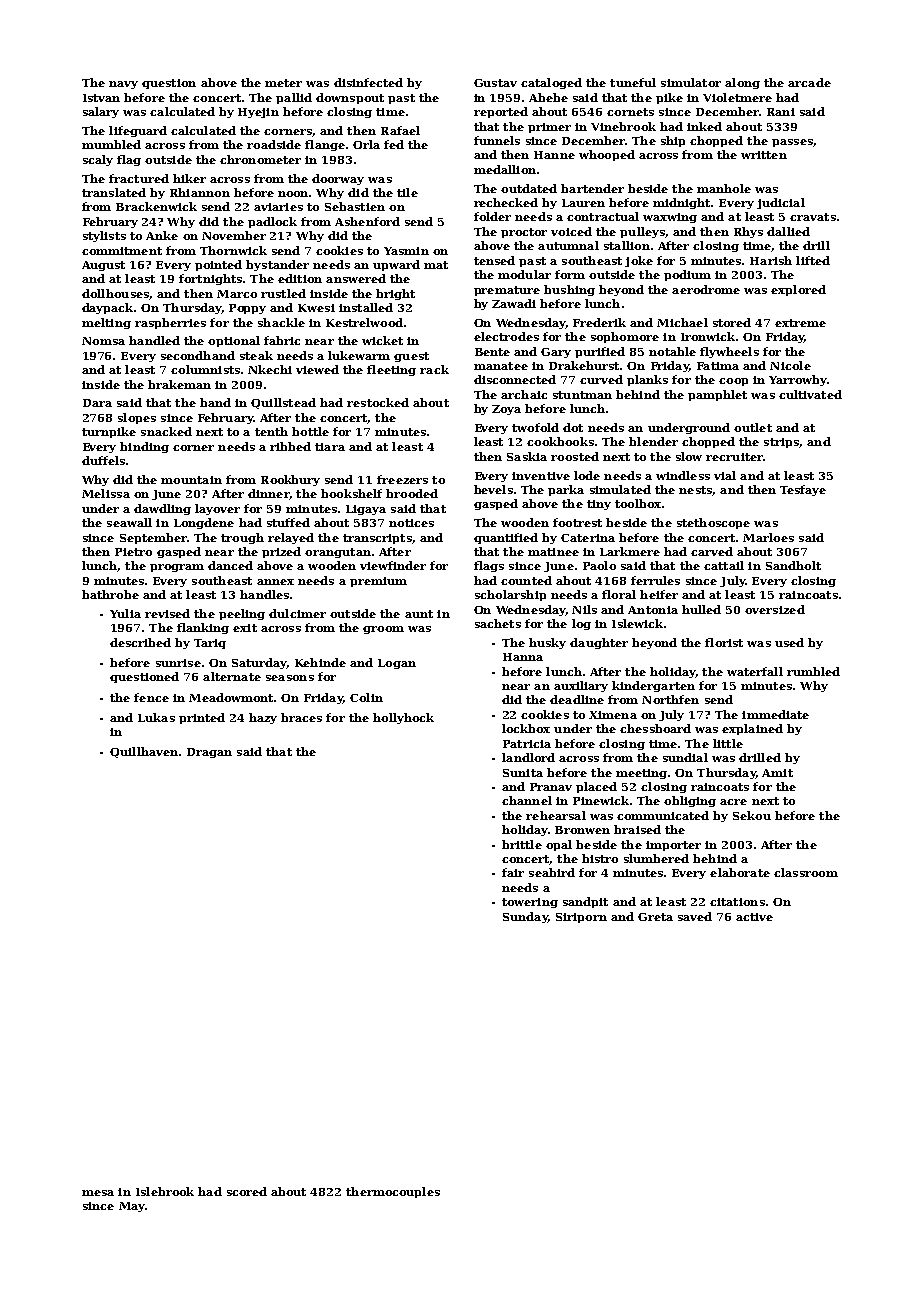 Image resolution: width=924 pixels, height=1308 pixels. I want to click on freezers, so click(402, 479).
